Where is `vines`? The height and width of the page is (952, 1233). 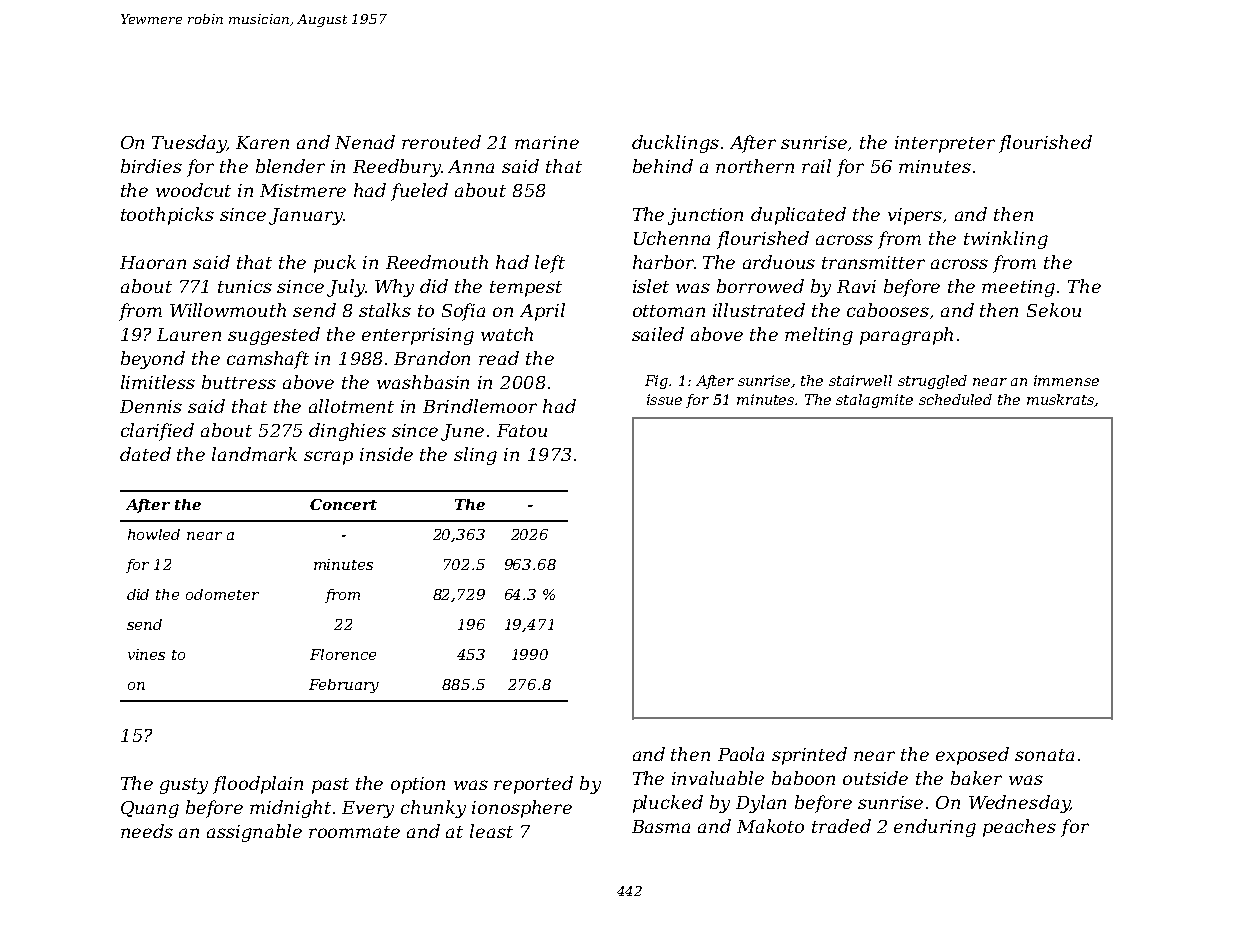 vines is located at coordinates (146, 654).
